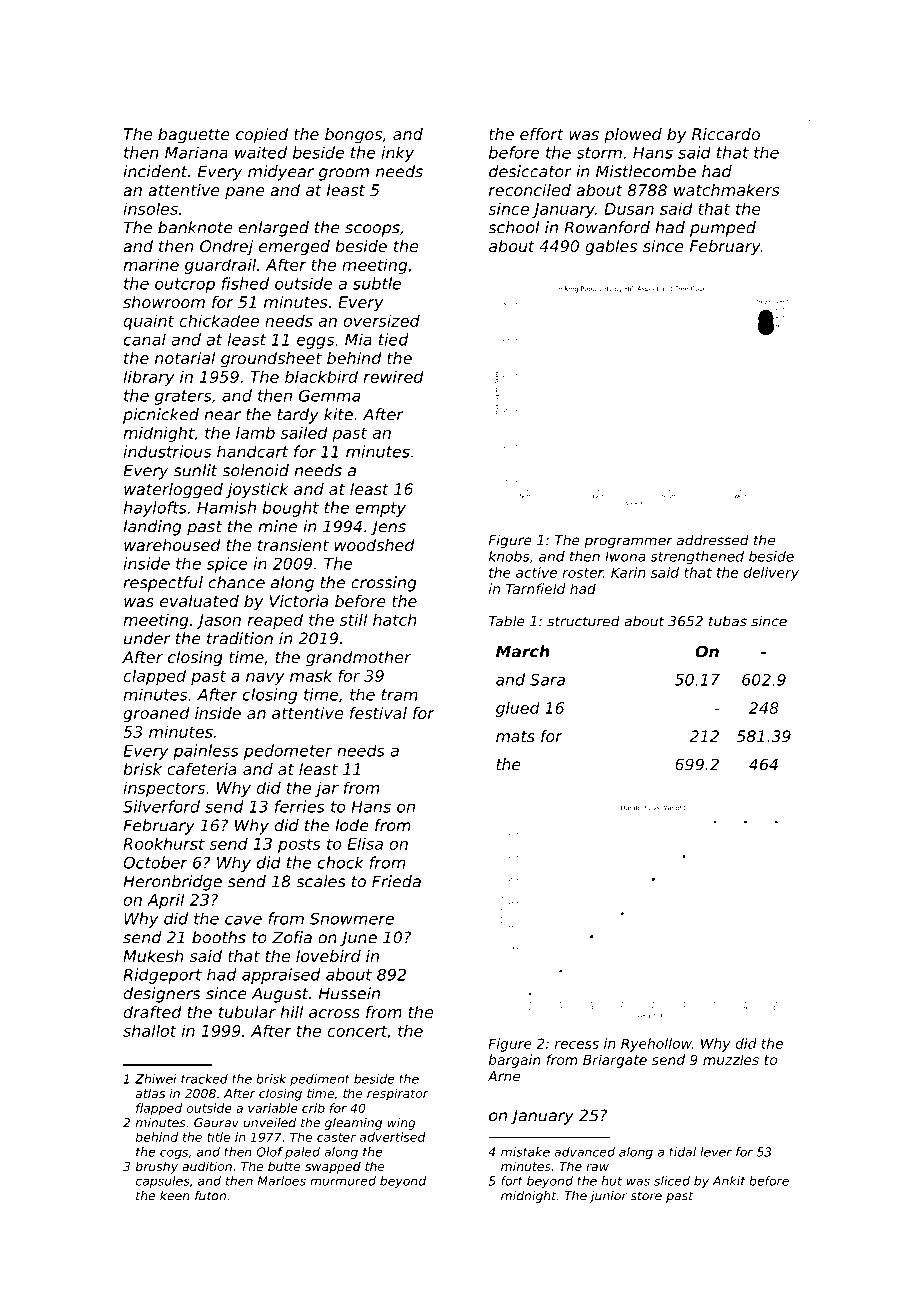  Describe the element at coordinates (728, 621) in the screenshot. I see `tubas` at that location.
